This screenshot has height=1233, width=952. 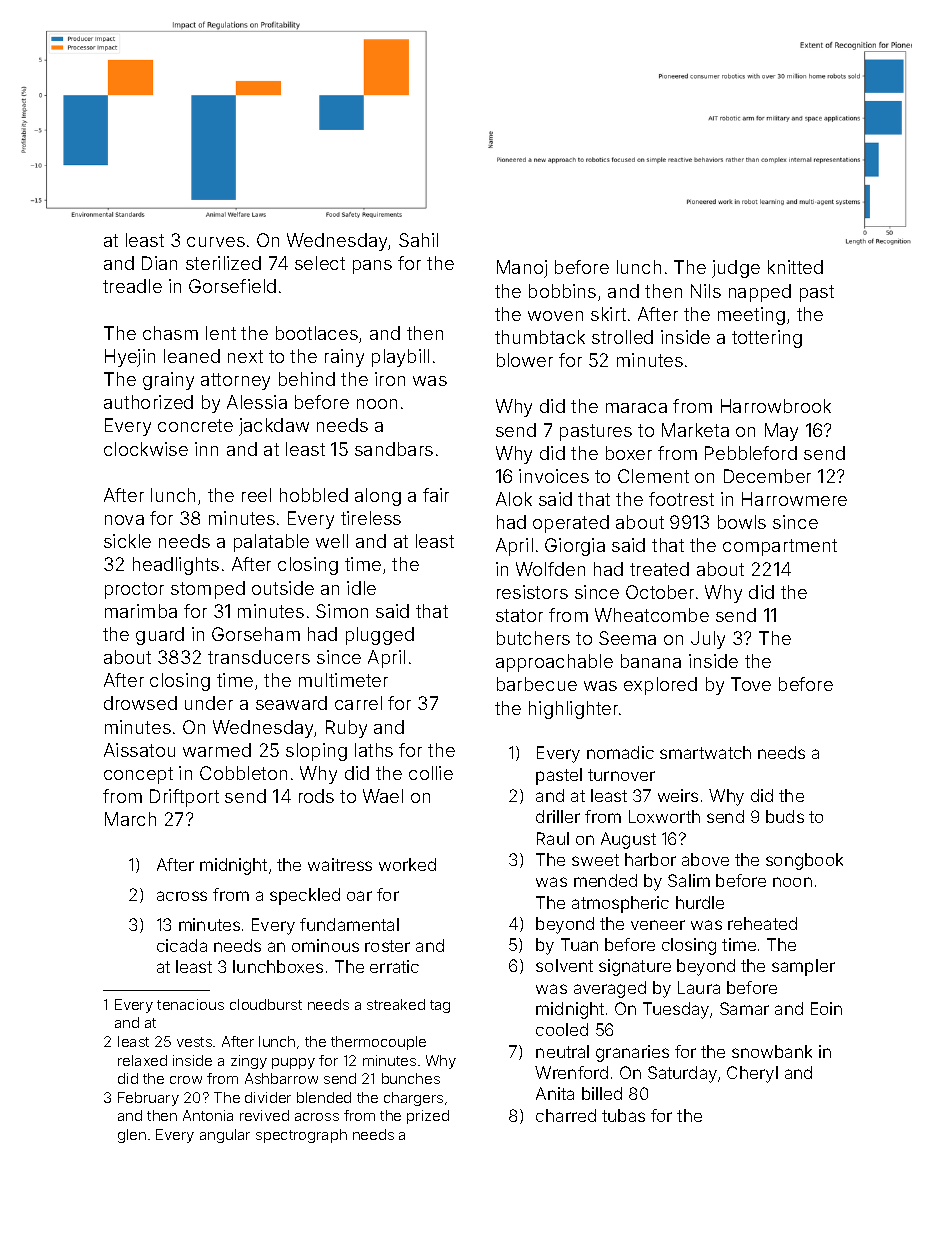 What do you see at coordinates (216, 242) in the screenshot?
I see `curves` at bounding box center [216, 242].
